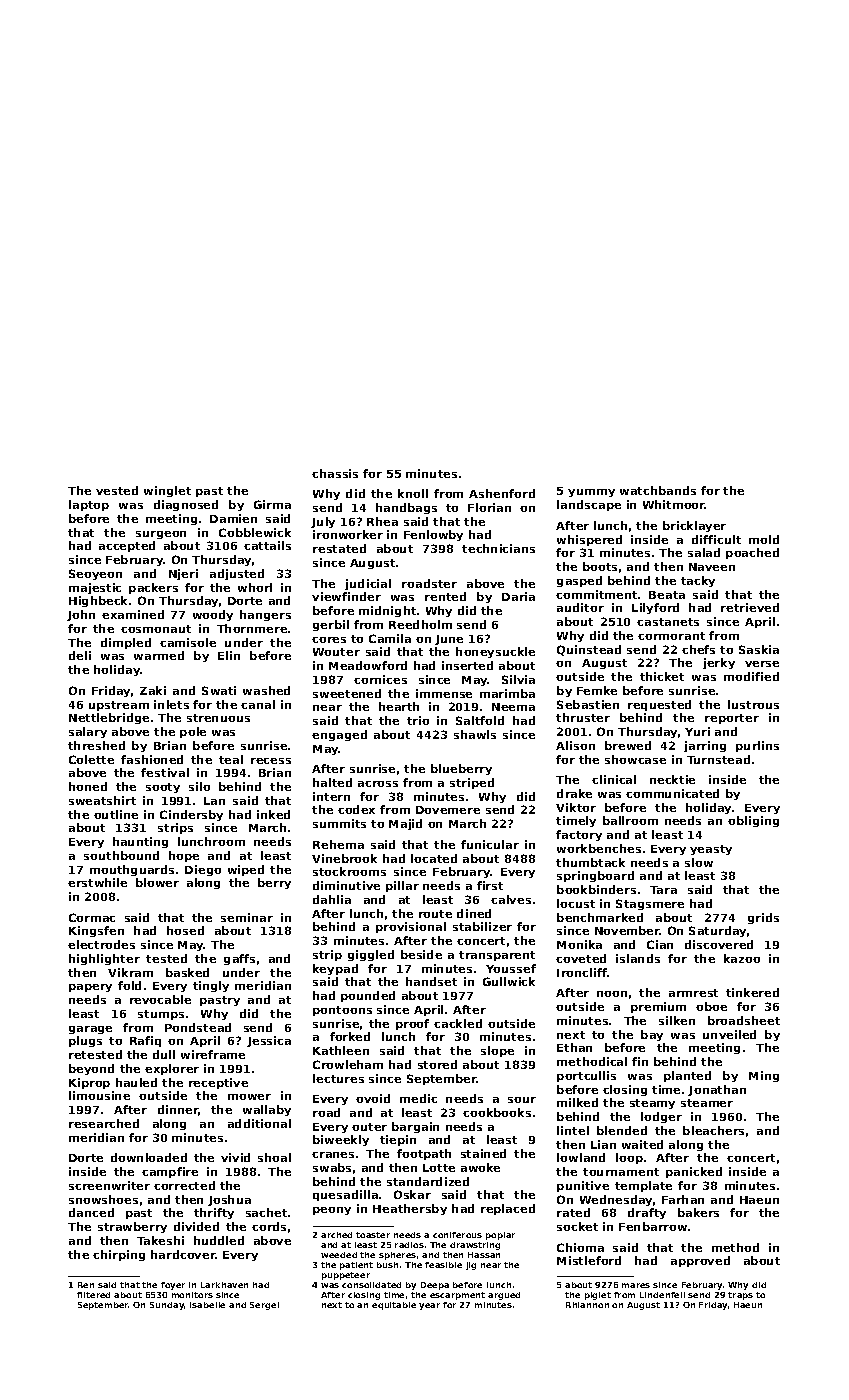 This screenshot has height=1400, width=849. What do you see at coordinates (596, 594) in the screenshot?
I see `commitment` at bounding box center [596, 594].
